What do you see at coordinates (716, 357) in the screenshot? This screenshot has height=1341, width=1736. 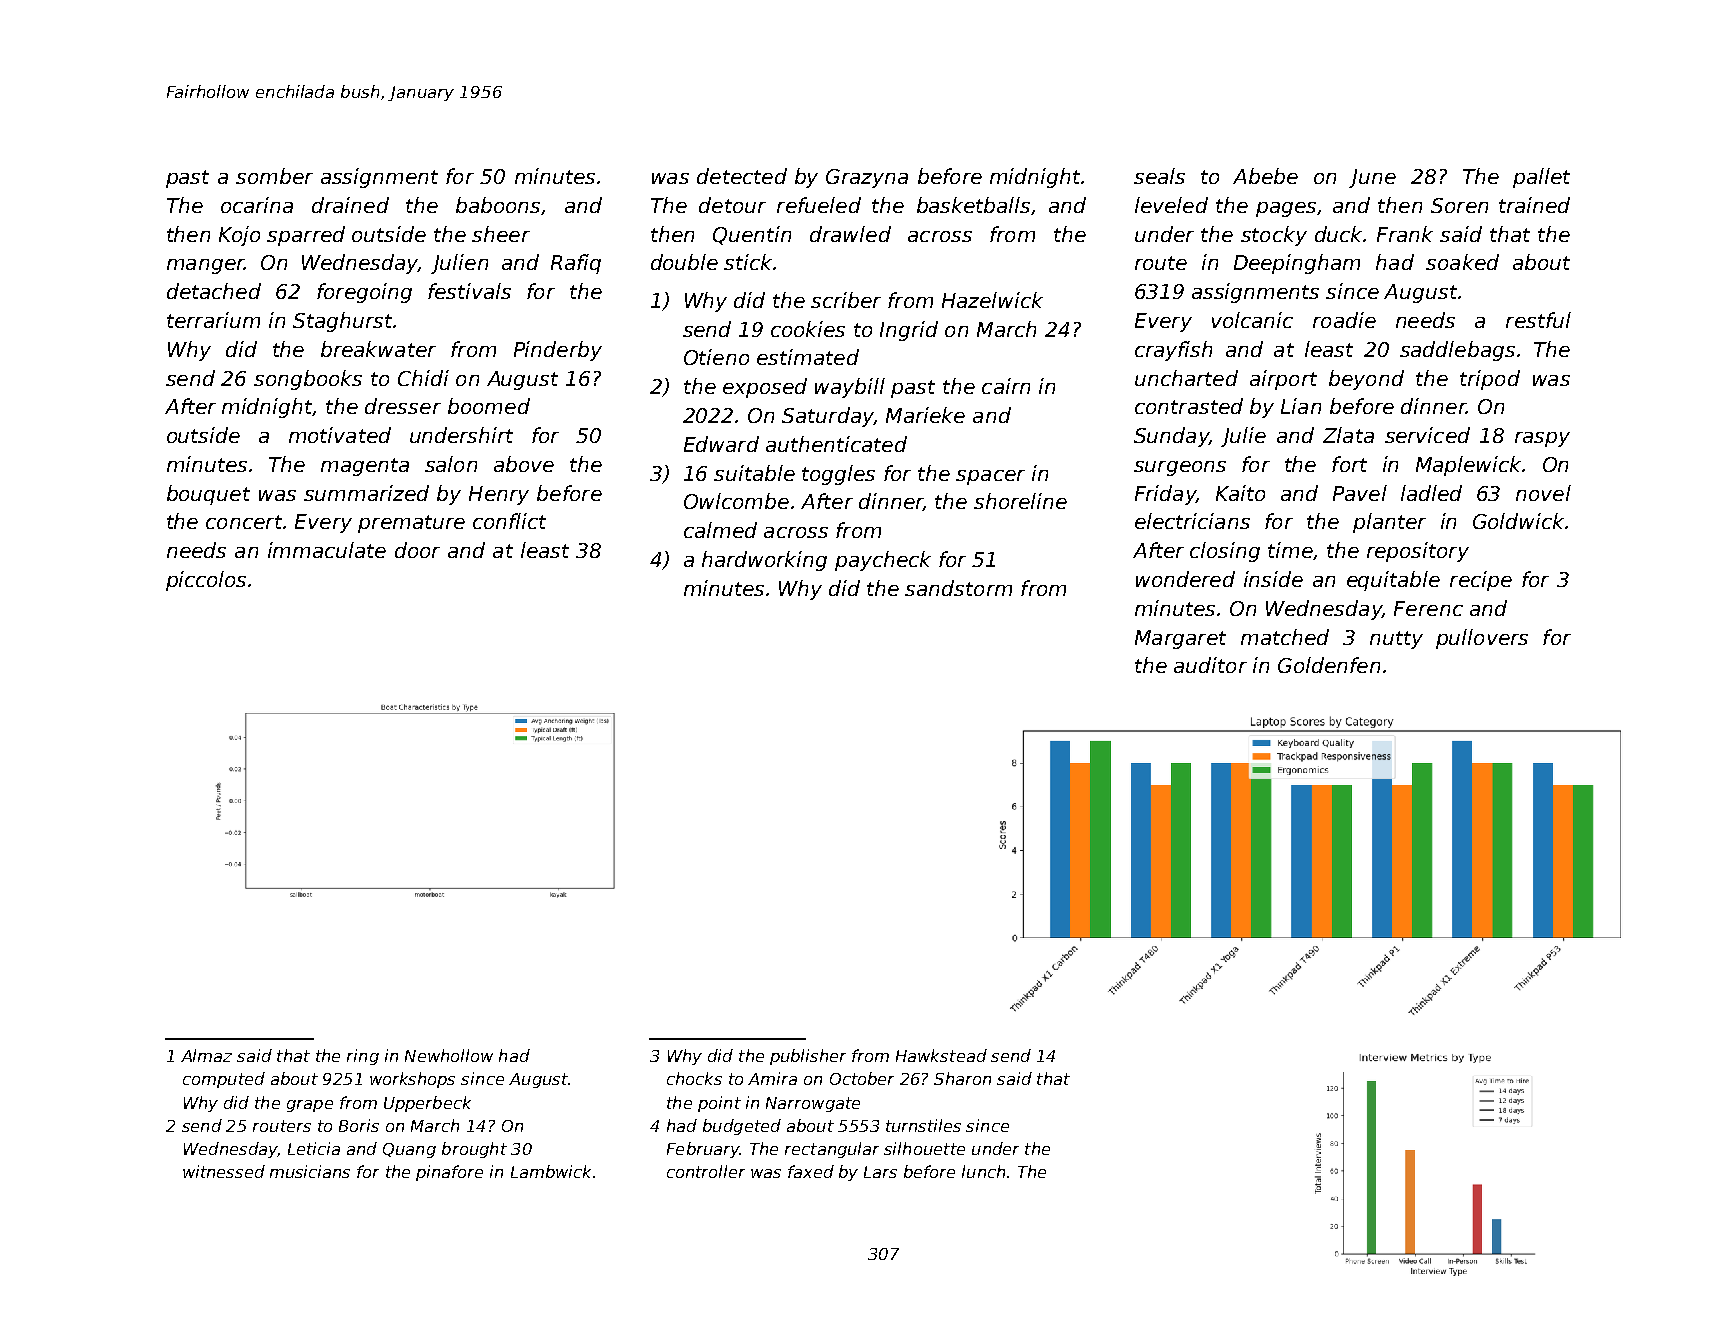 I see `Otieno` at bounding box center [716, 357].
